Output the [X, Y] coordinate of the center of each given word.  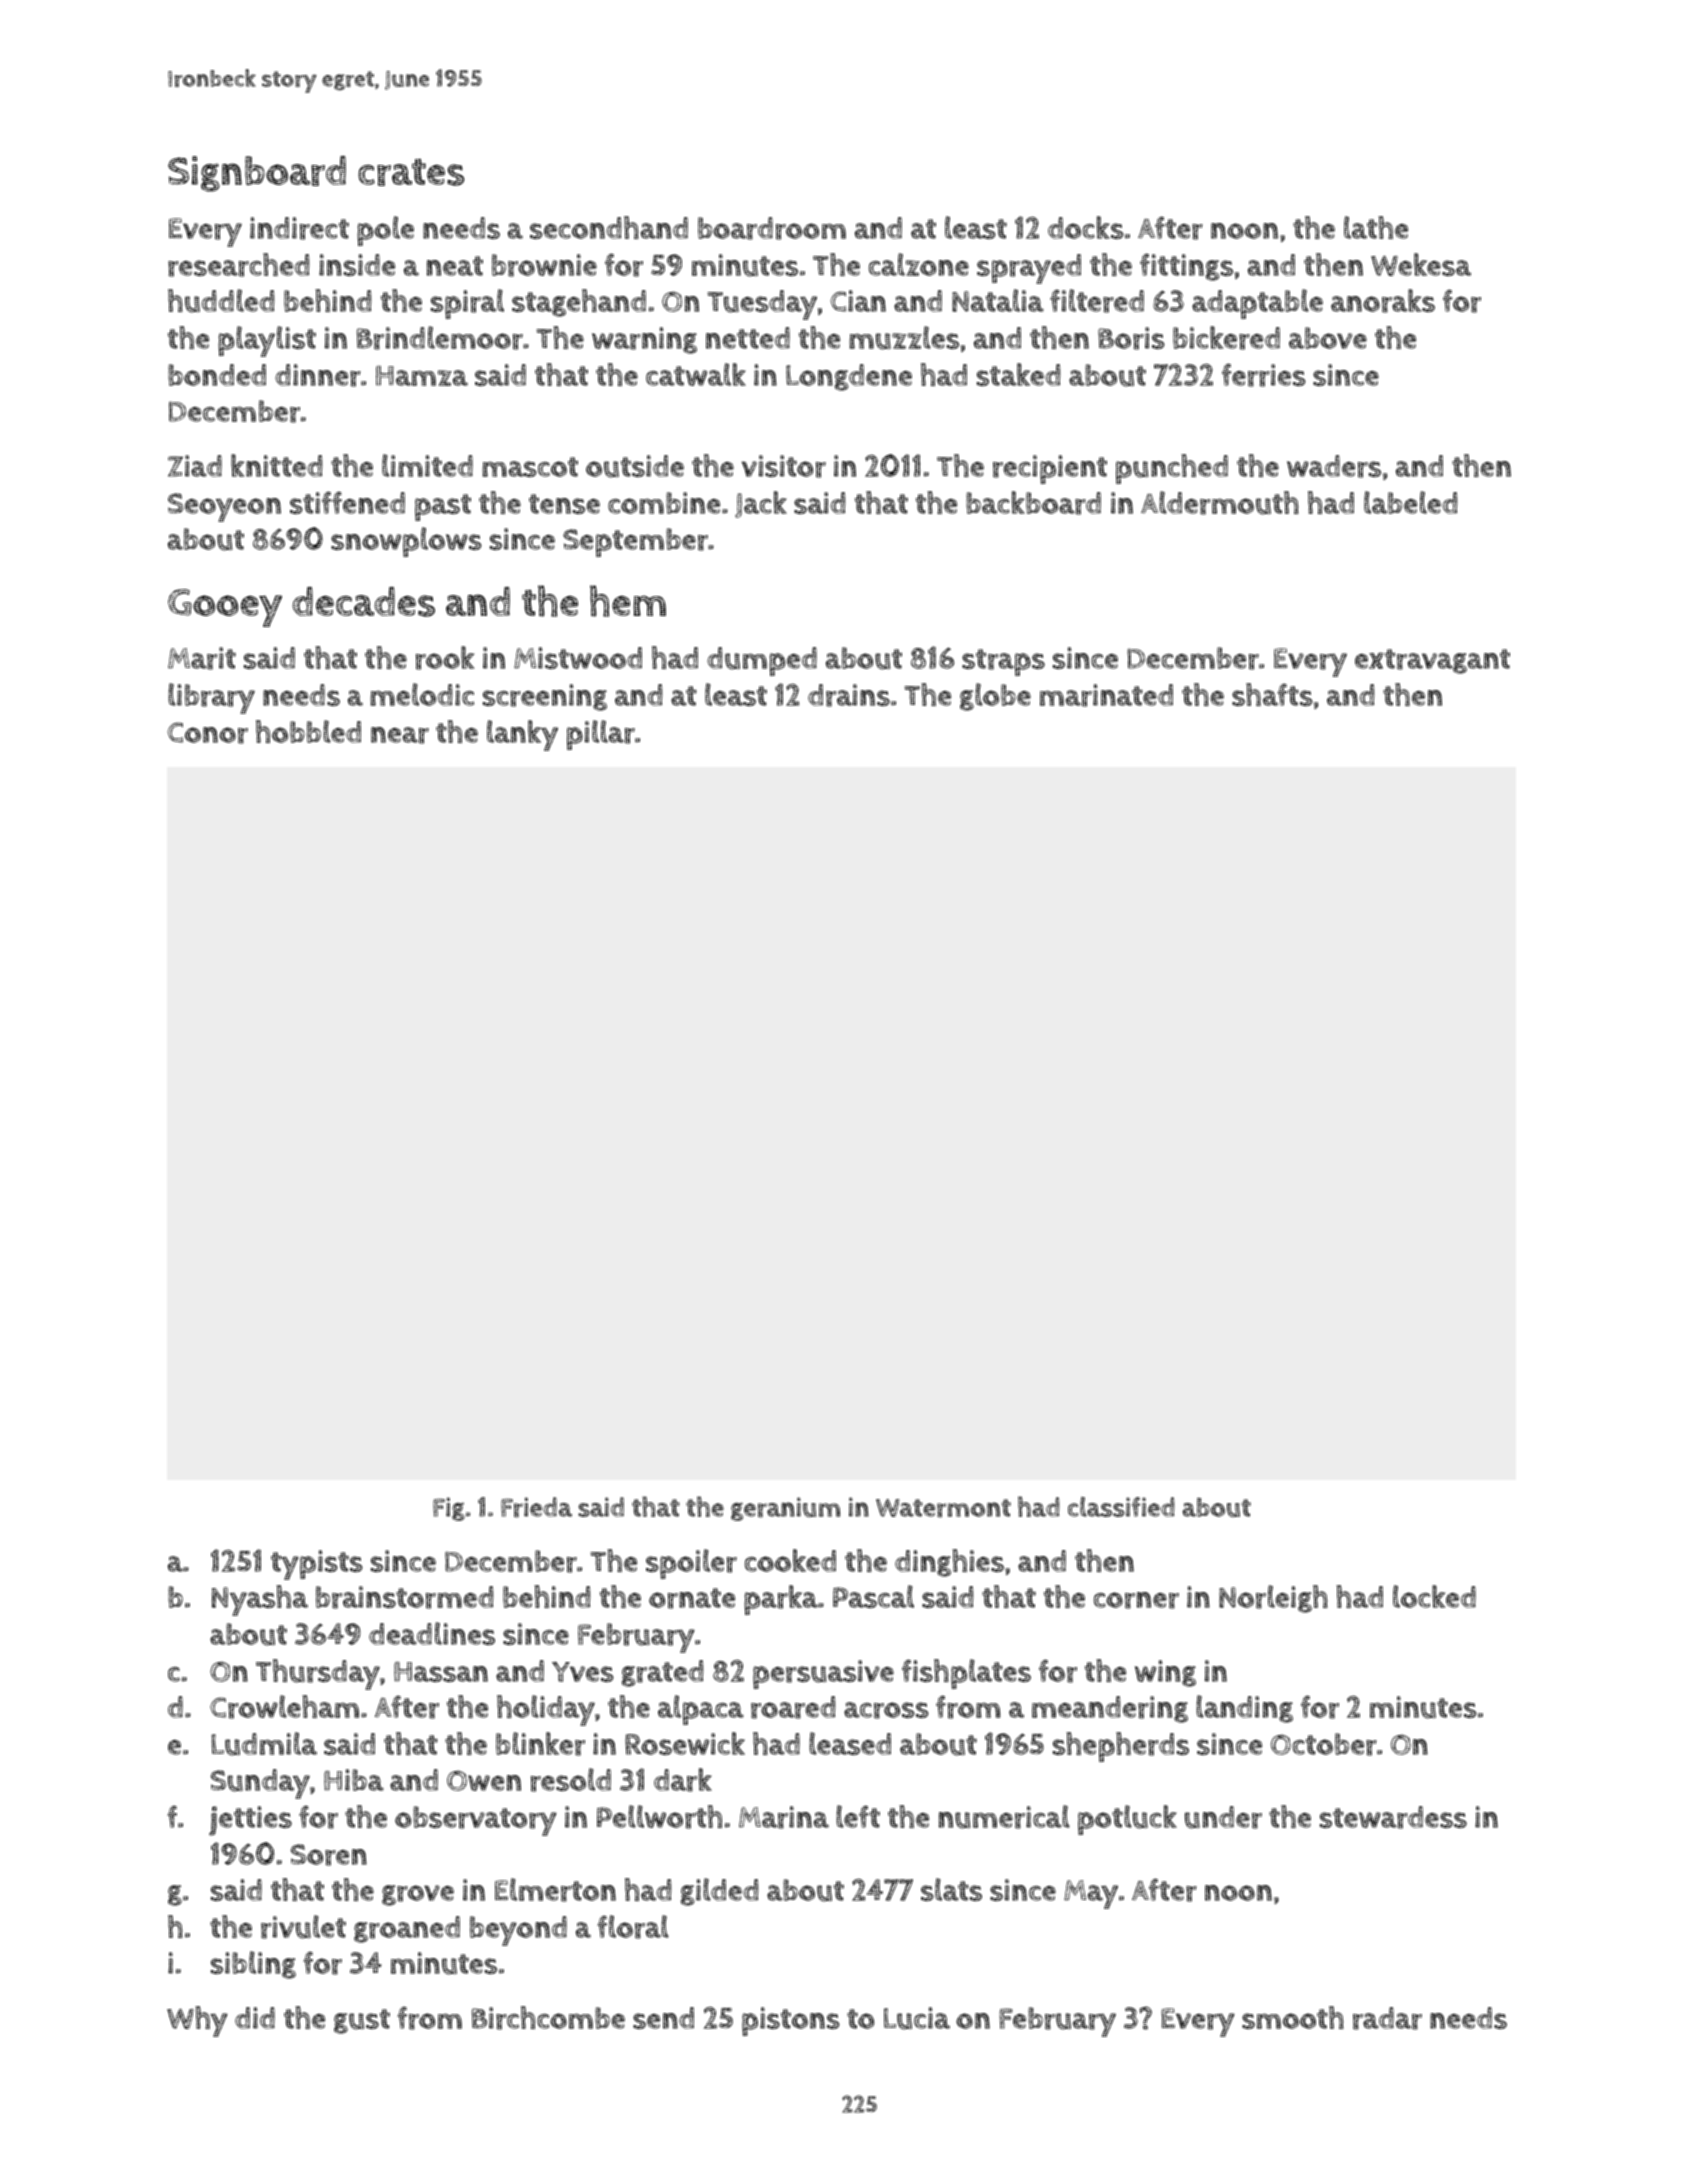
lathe [1376, 227]
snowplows [406, 542]
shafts [1272, 694]
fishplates [966, 1674]
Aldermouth [1220, 503]
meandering [1110, 1709]
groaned [407, 1929]
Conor [207, 733]
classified [1121, 1507]
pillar [601, 735]
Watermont [943, 1508]
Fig [449, 1509]
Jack [761, 504]
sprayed [1029, 269]
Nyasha [260, 1600]
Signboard [257, 174]
